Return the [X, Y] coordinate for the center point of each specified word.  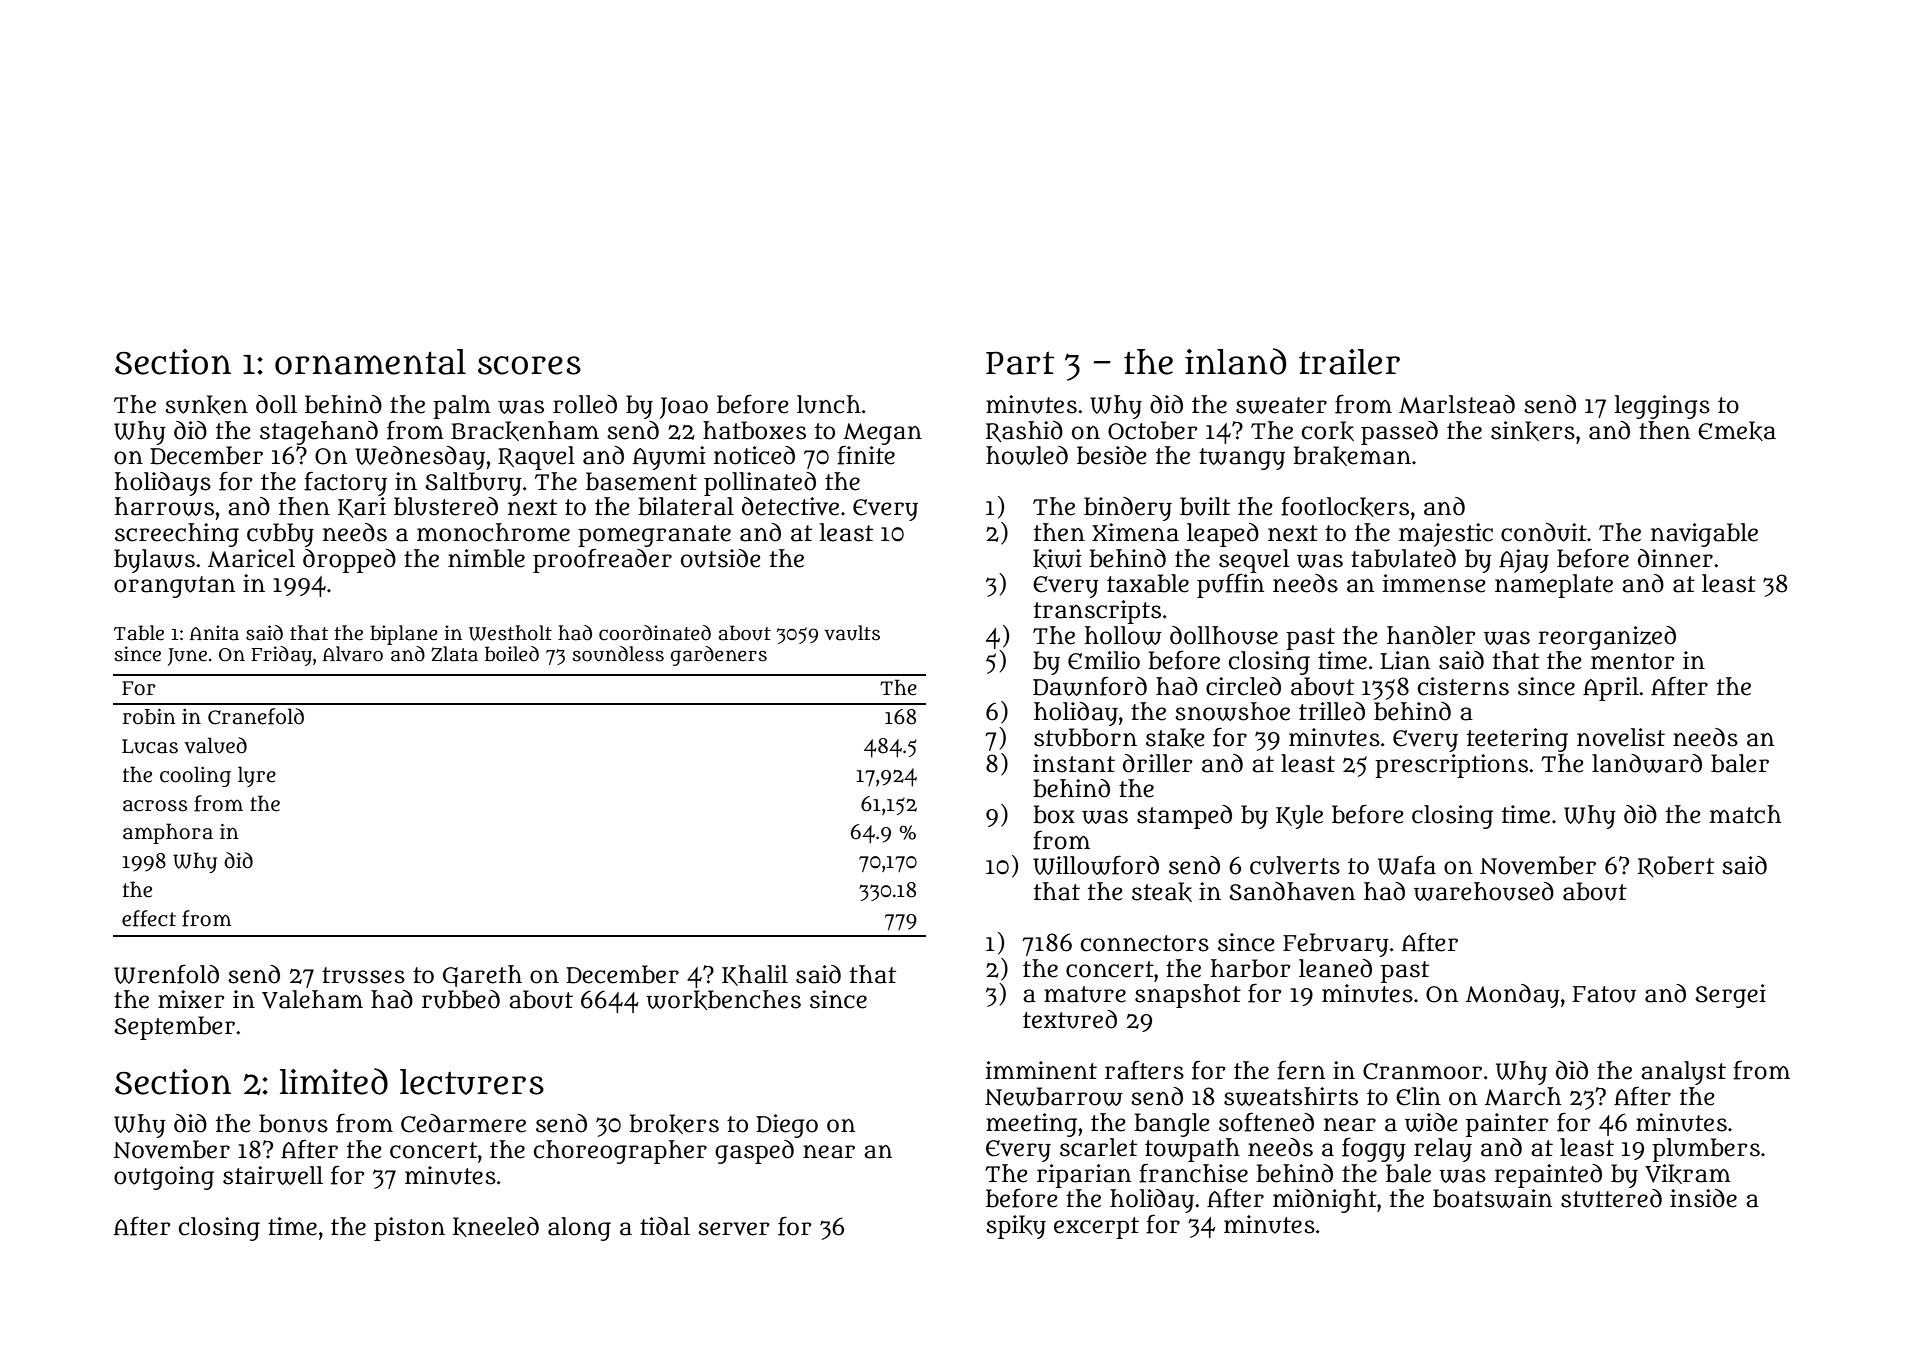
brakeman [1352, 456]
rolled [585, 404]
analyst [1683, 1073]
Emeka [1737, 431]
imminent [1041, 1070]
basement [641, 481]
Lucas [150, 746]
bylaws [154, 561]
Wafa [1407, 865]
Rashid [1024, 431]
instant [1074, 763]
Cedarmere [463, 1123]
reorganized [1607, 638]
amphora [168, 833]
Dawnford [1090, 686]
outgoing [164, 1178]
